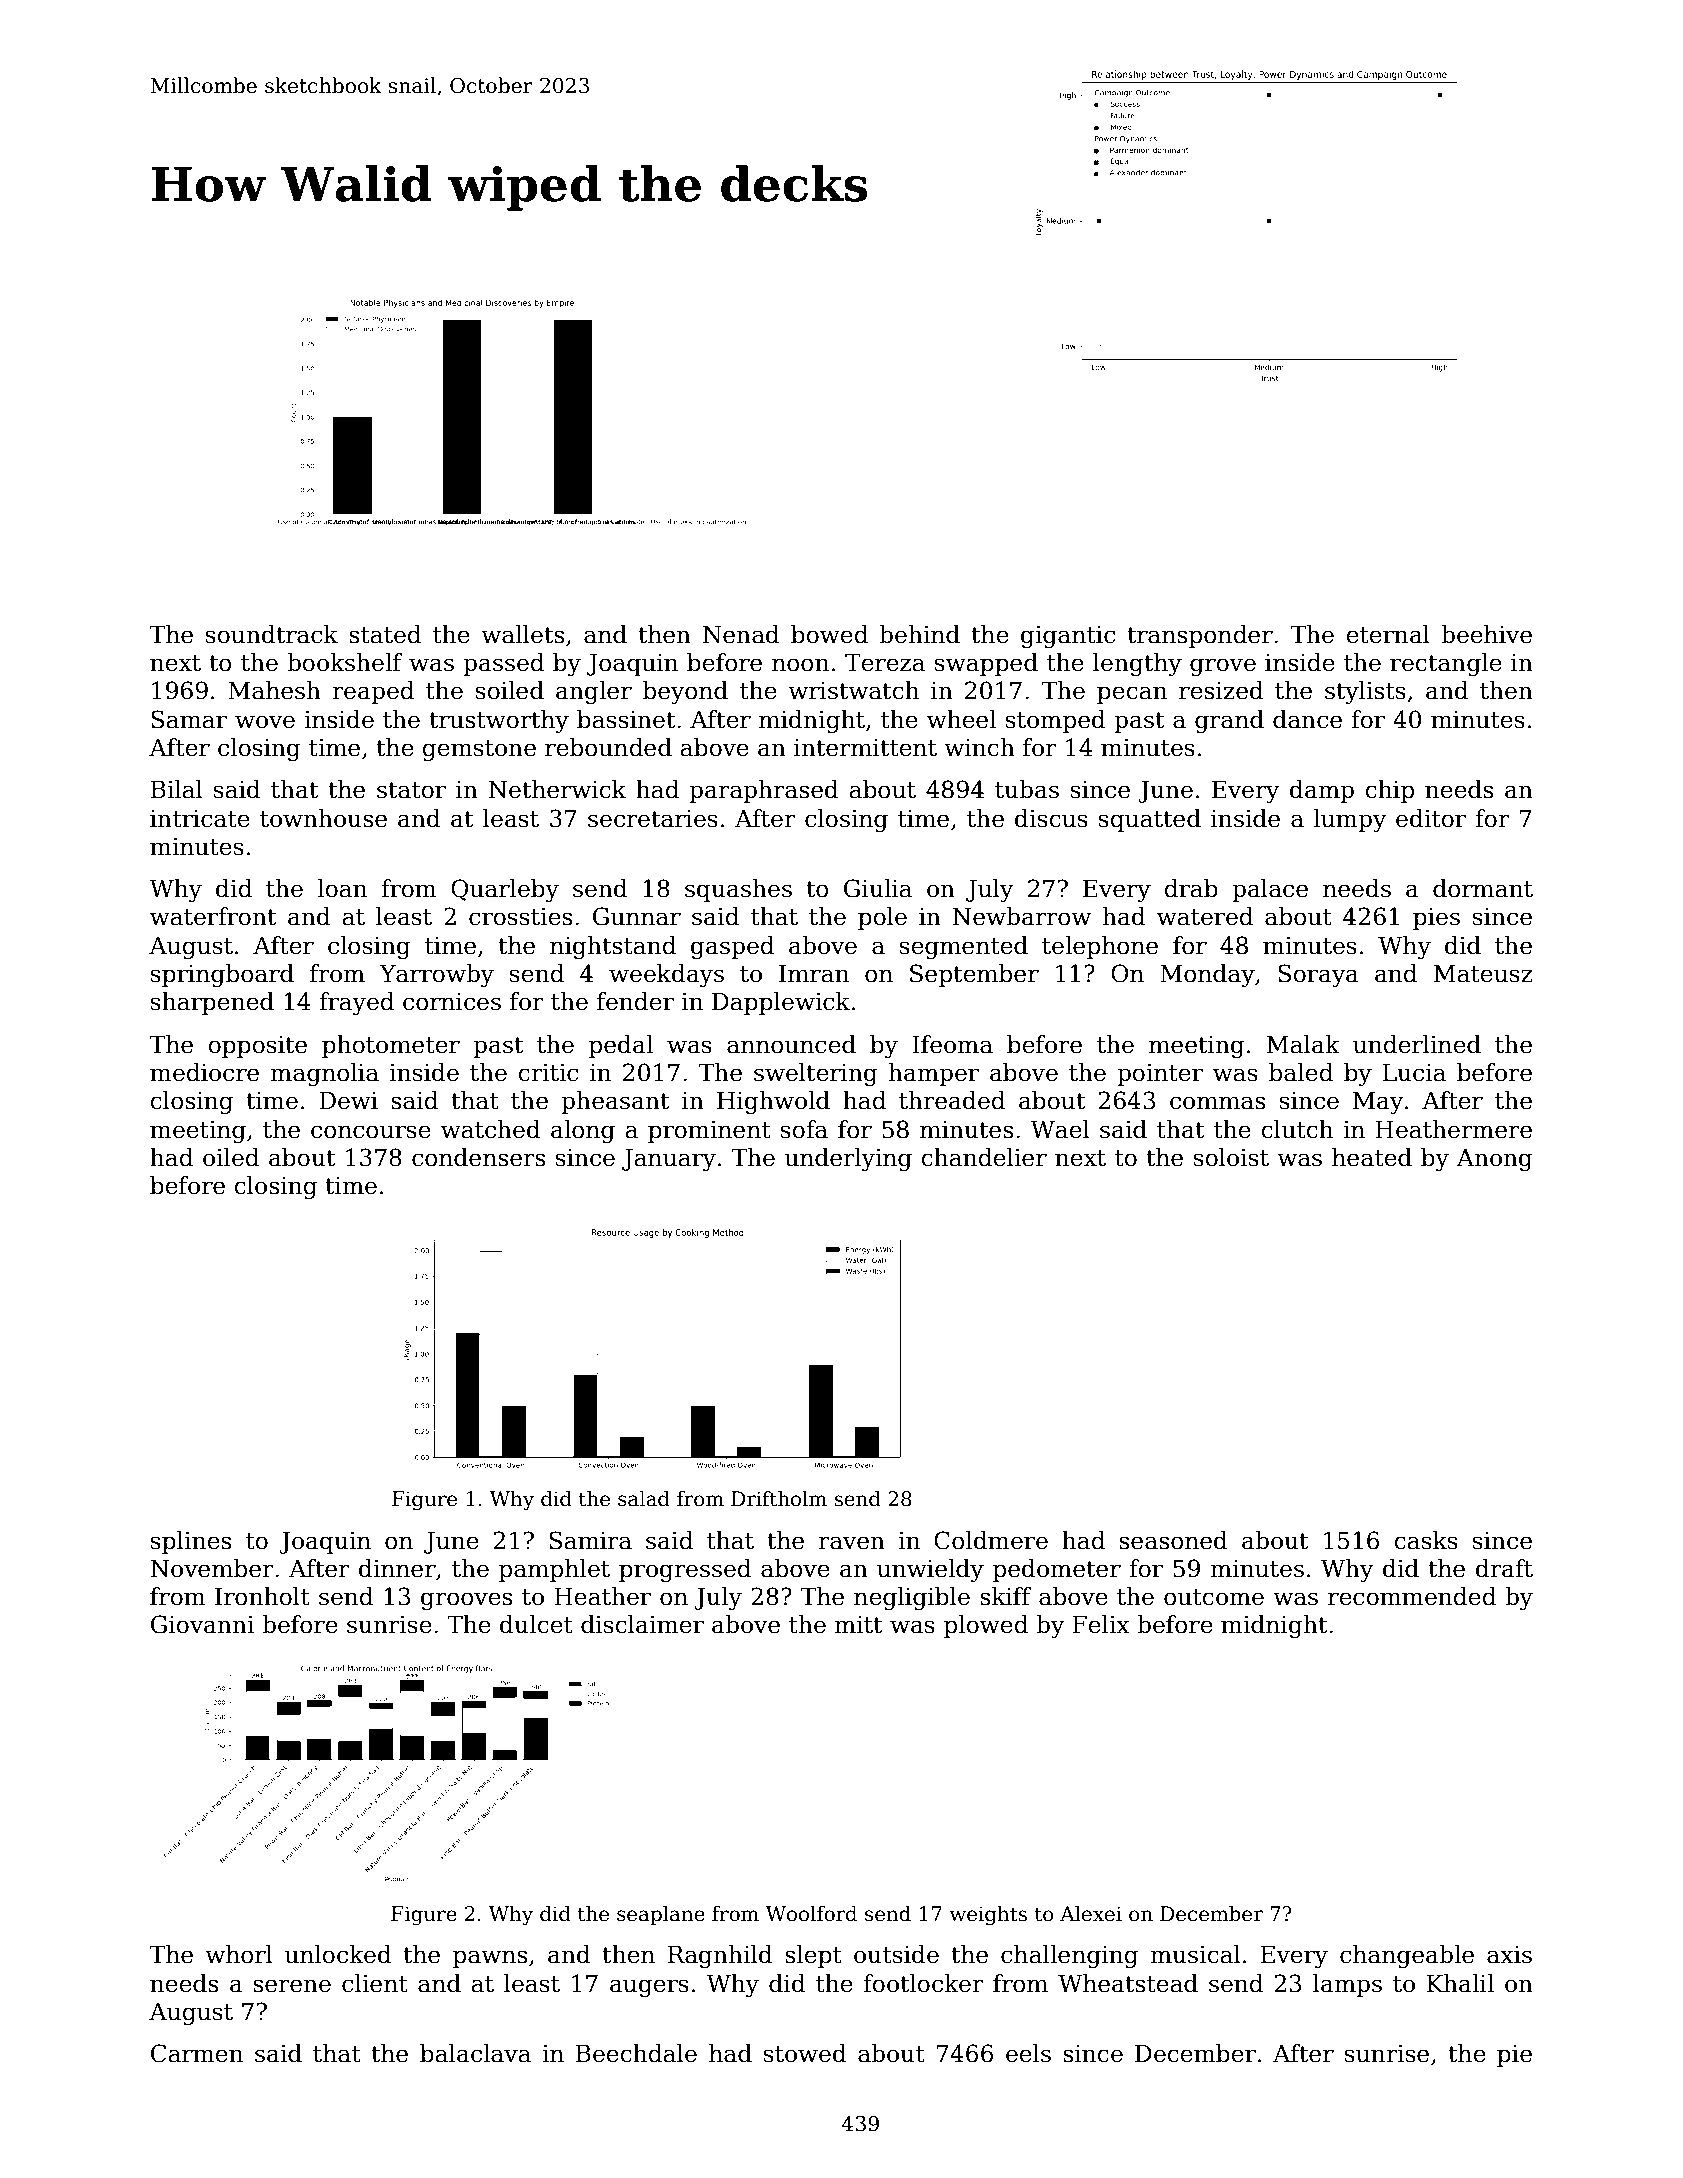 Image resolution: width=1683 pixels, height=2178 pixels. Describe the element at coordinates (764, 791) in the page. I see `paraphrased` at that location.
